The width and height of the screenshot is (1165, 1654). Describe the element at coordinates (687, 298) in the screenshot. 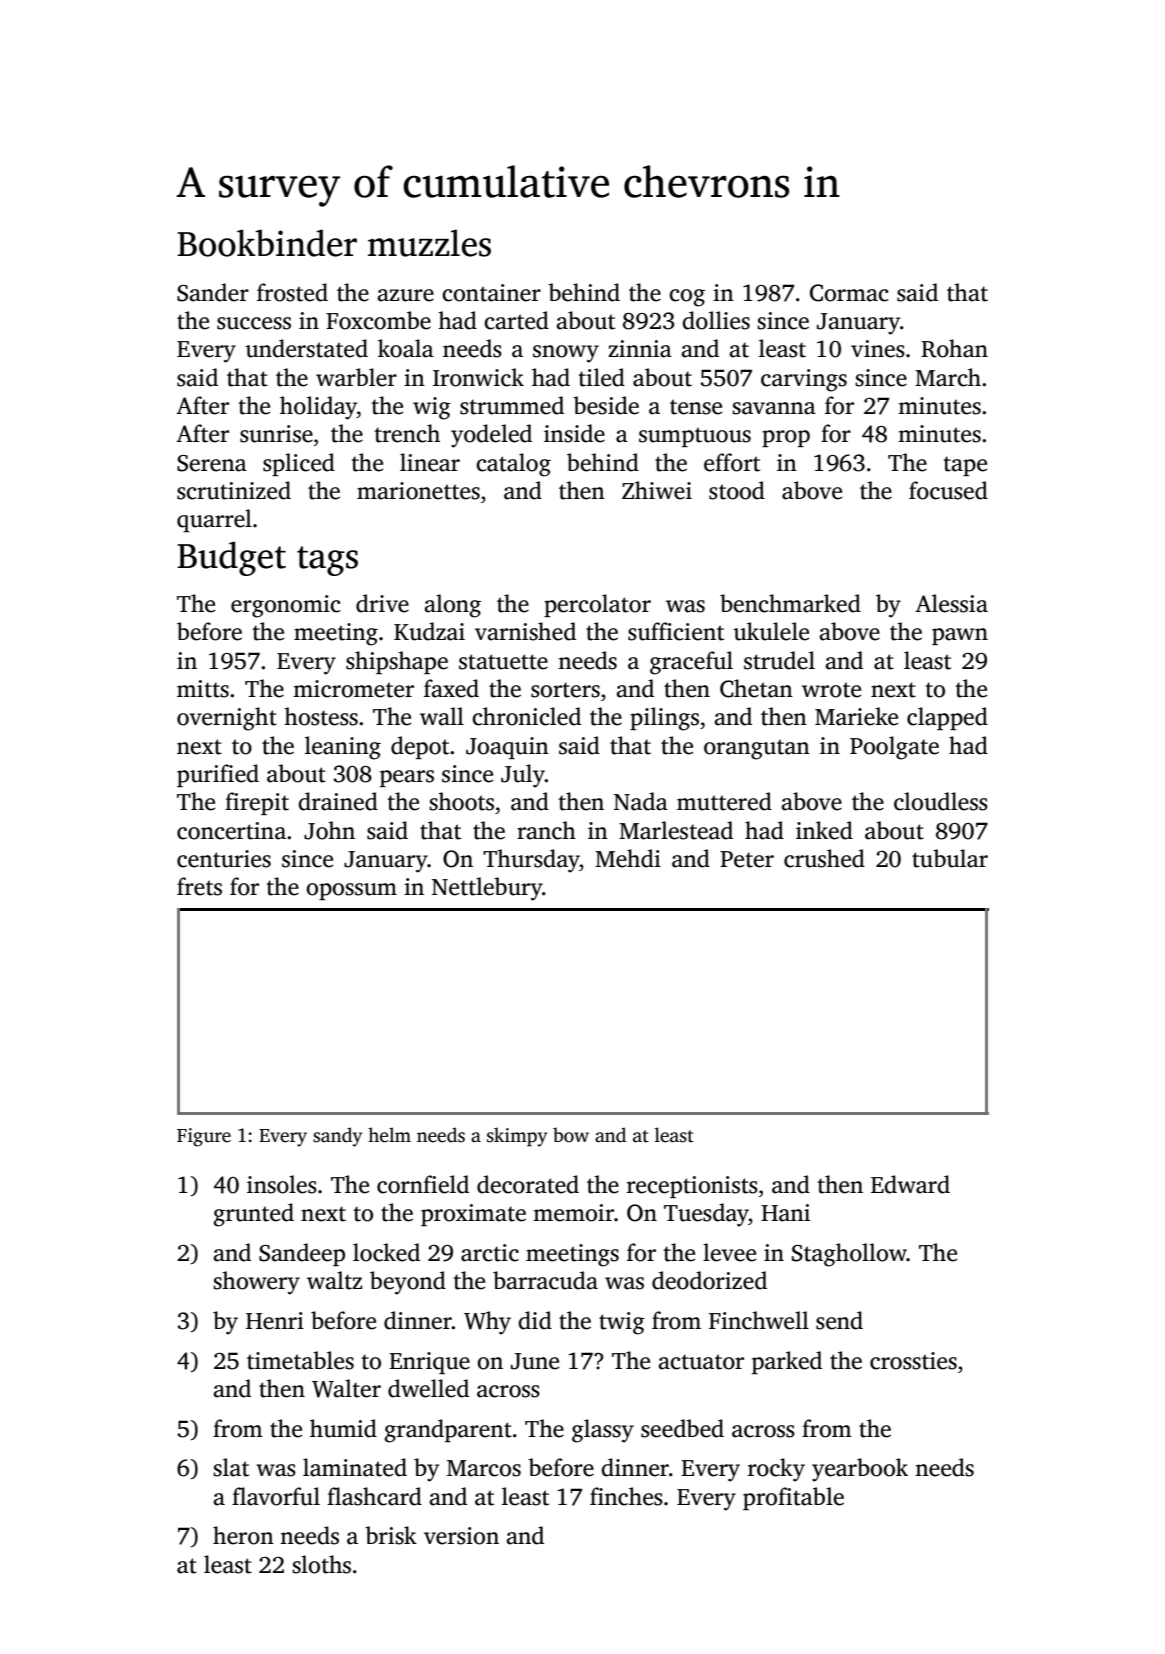

I see `cog` at that location.
